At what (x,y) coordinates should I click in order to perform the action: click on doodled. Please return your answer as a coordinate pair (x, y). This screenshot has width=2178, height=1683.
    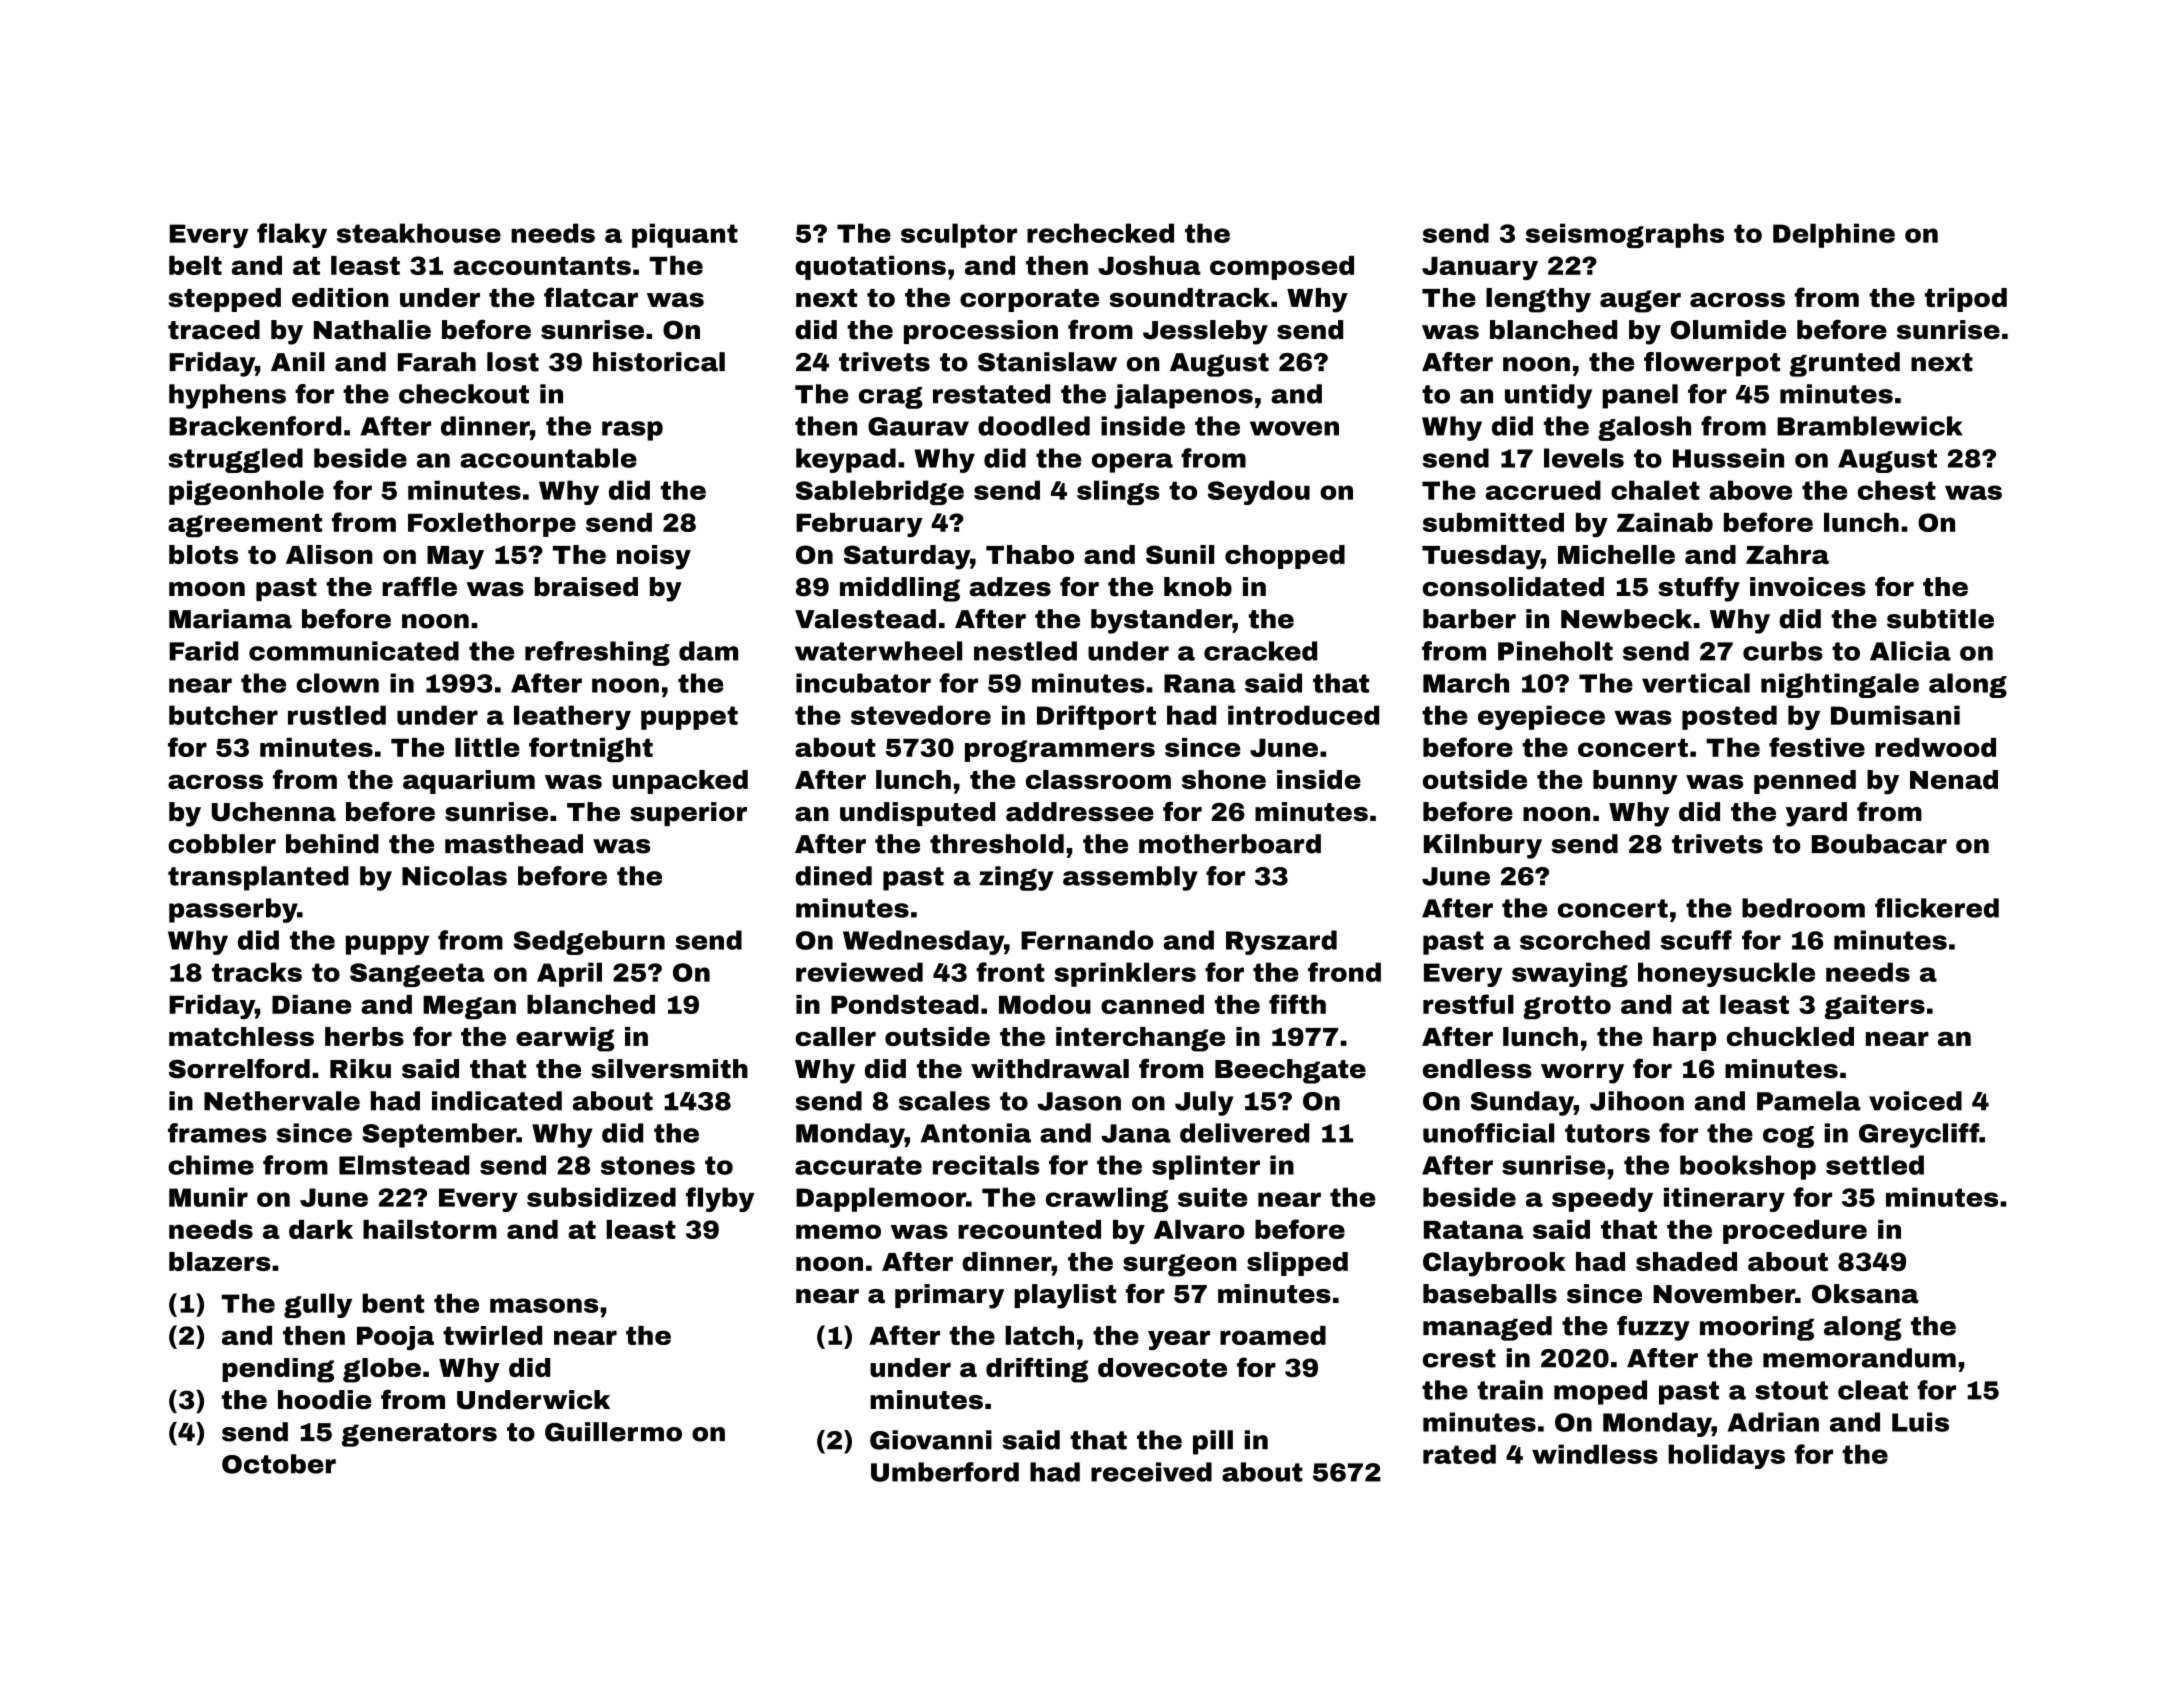
    Looking at the image, I should click on (1034, 426).
